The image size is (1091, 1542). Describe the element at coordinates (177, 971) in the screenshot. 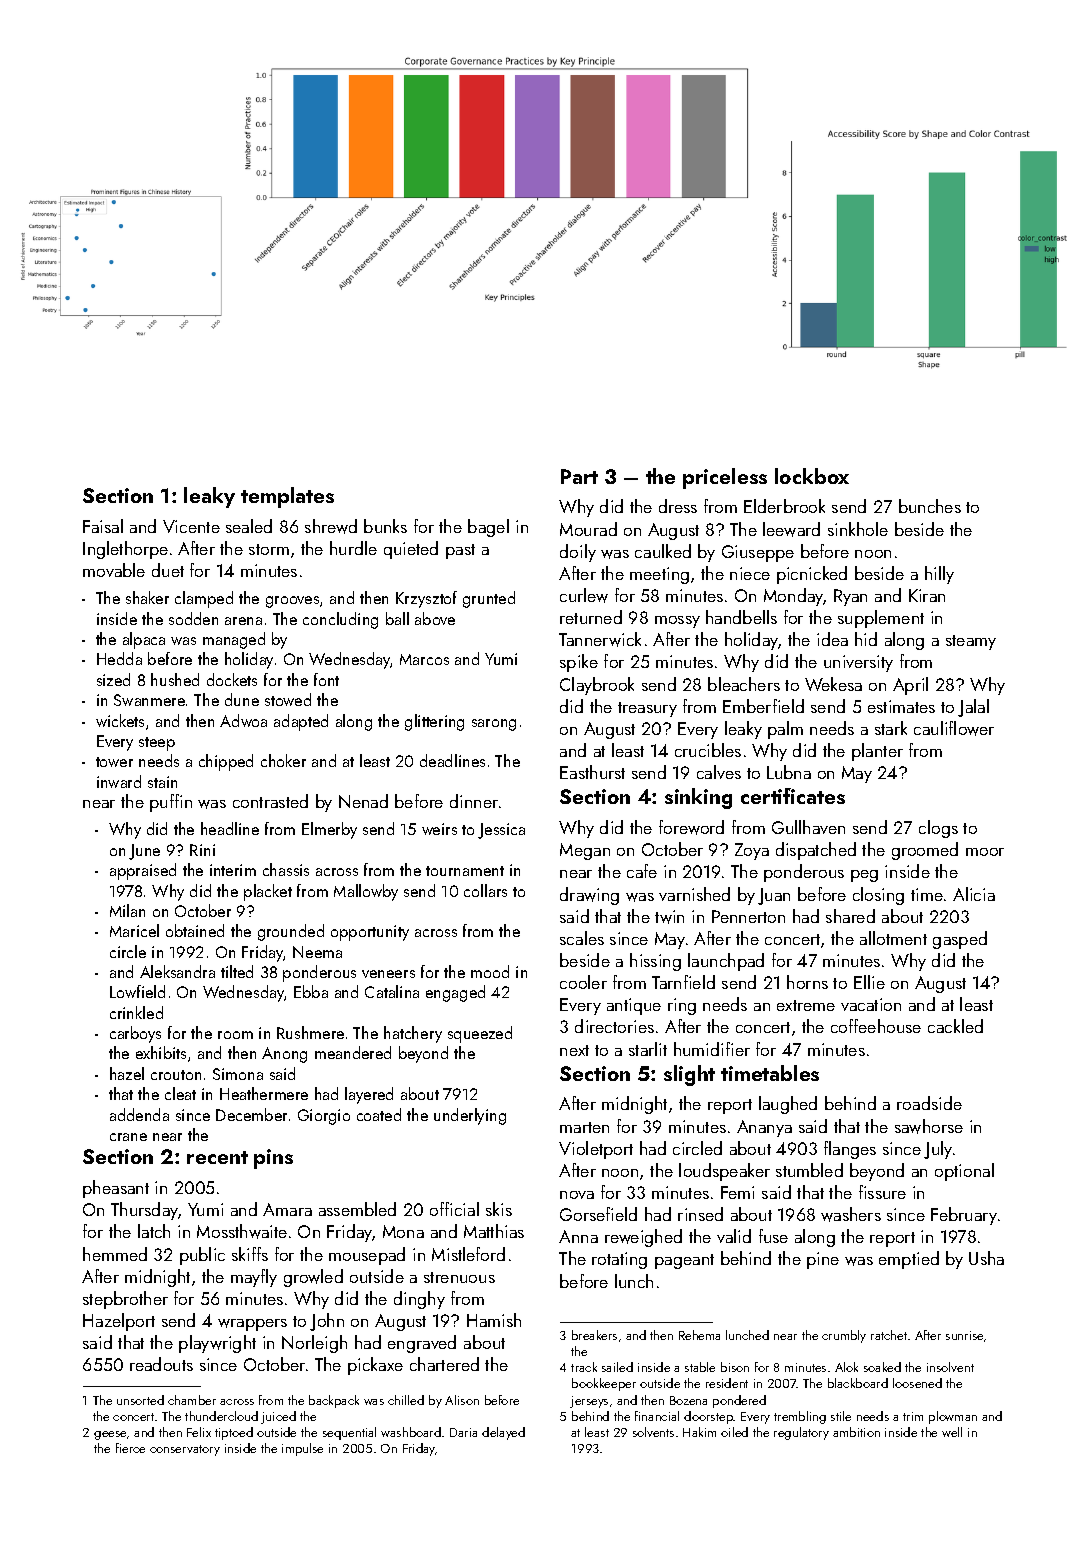

I see `Aleksandra` at that location.
